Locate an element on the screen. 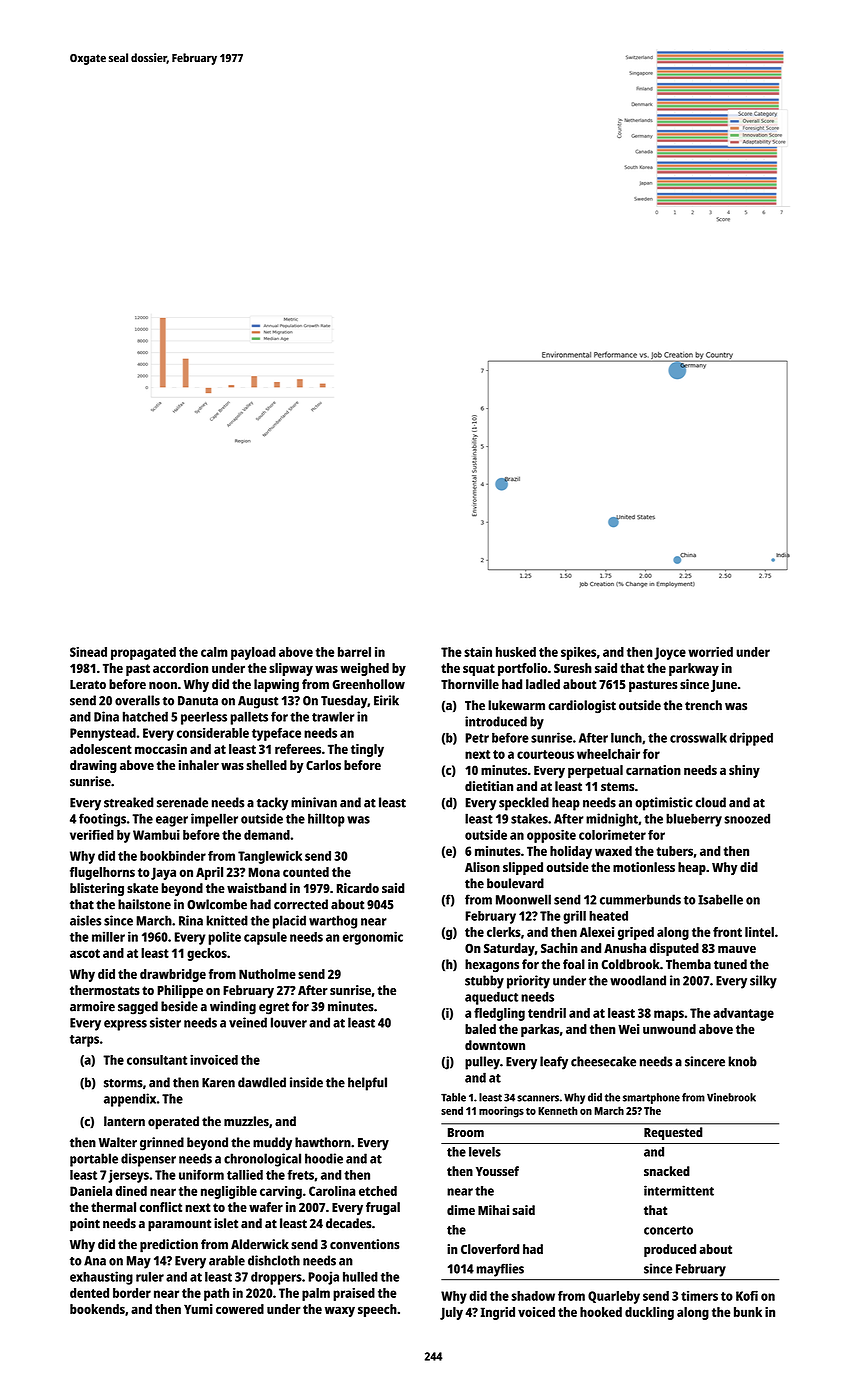  barrel is located at coordinates (354, 652).
